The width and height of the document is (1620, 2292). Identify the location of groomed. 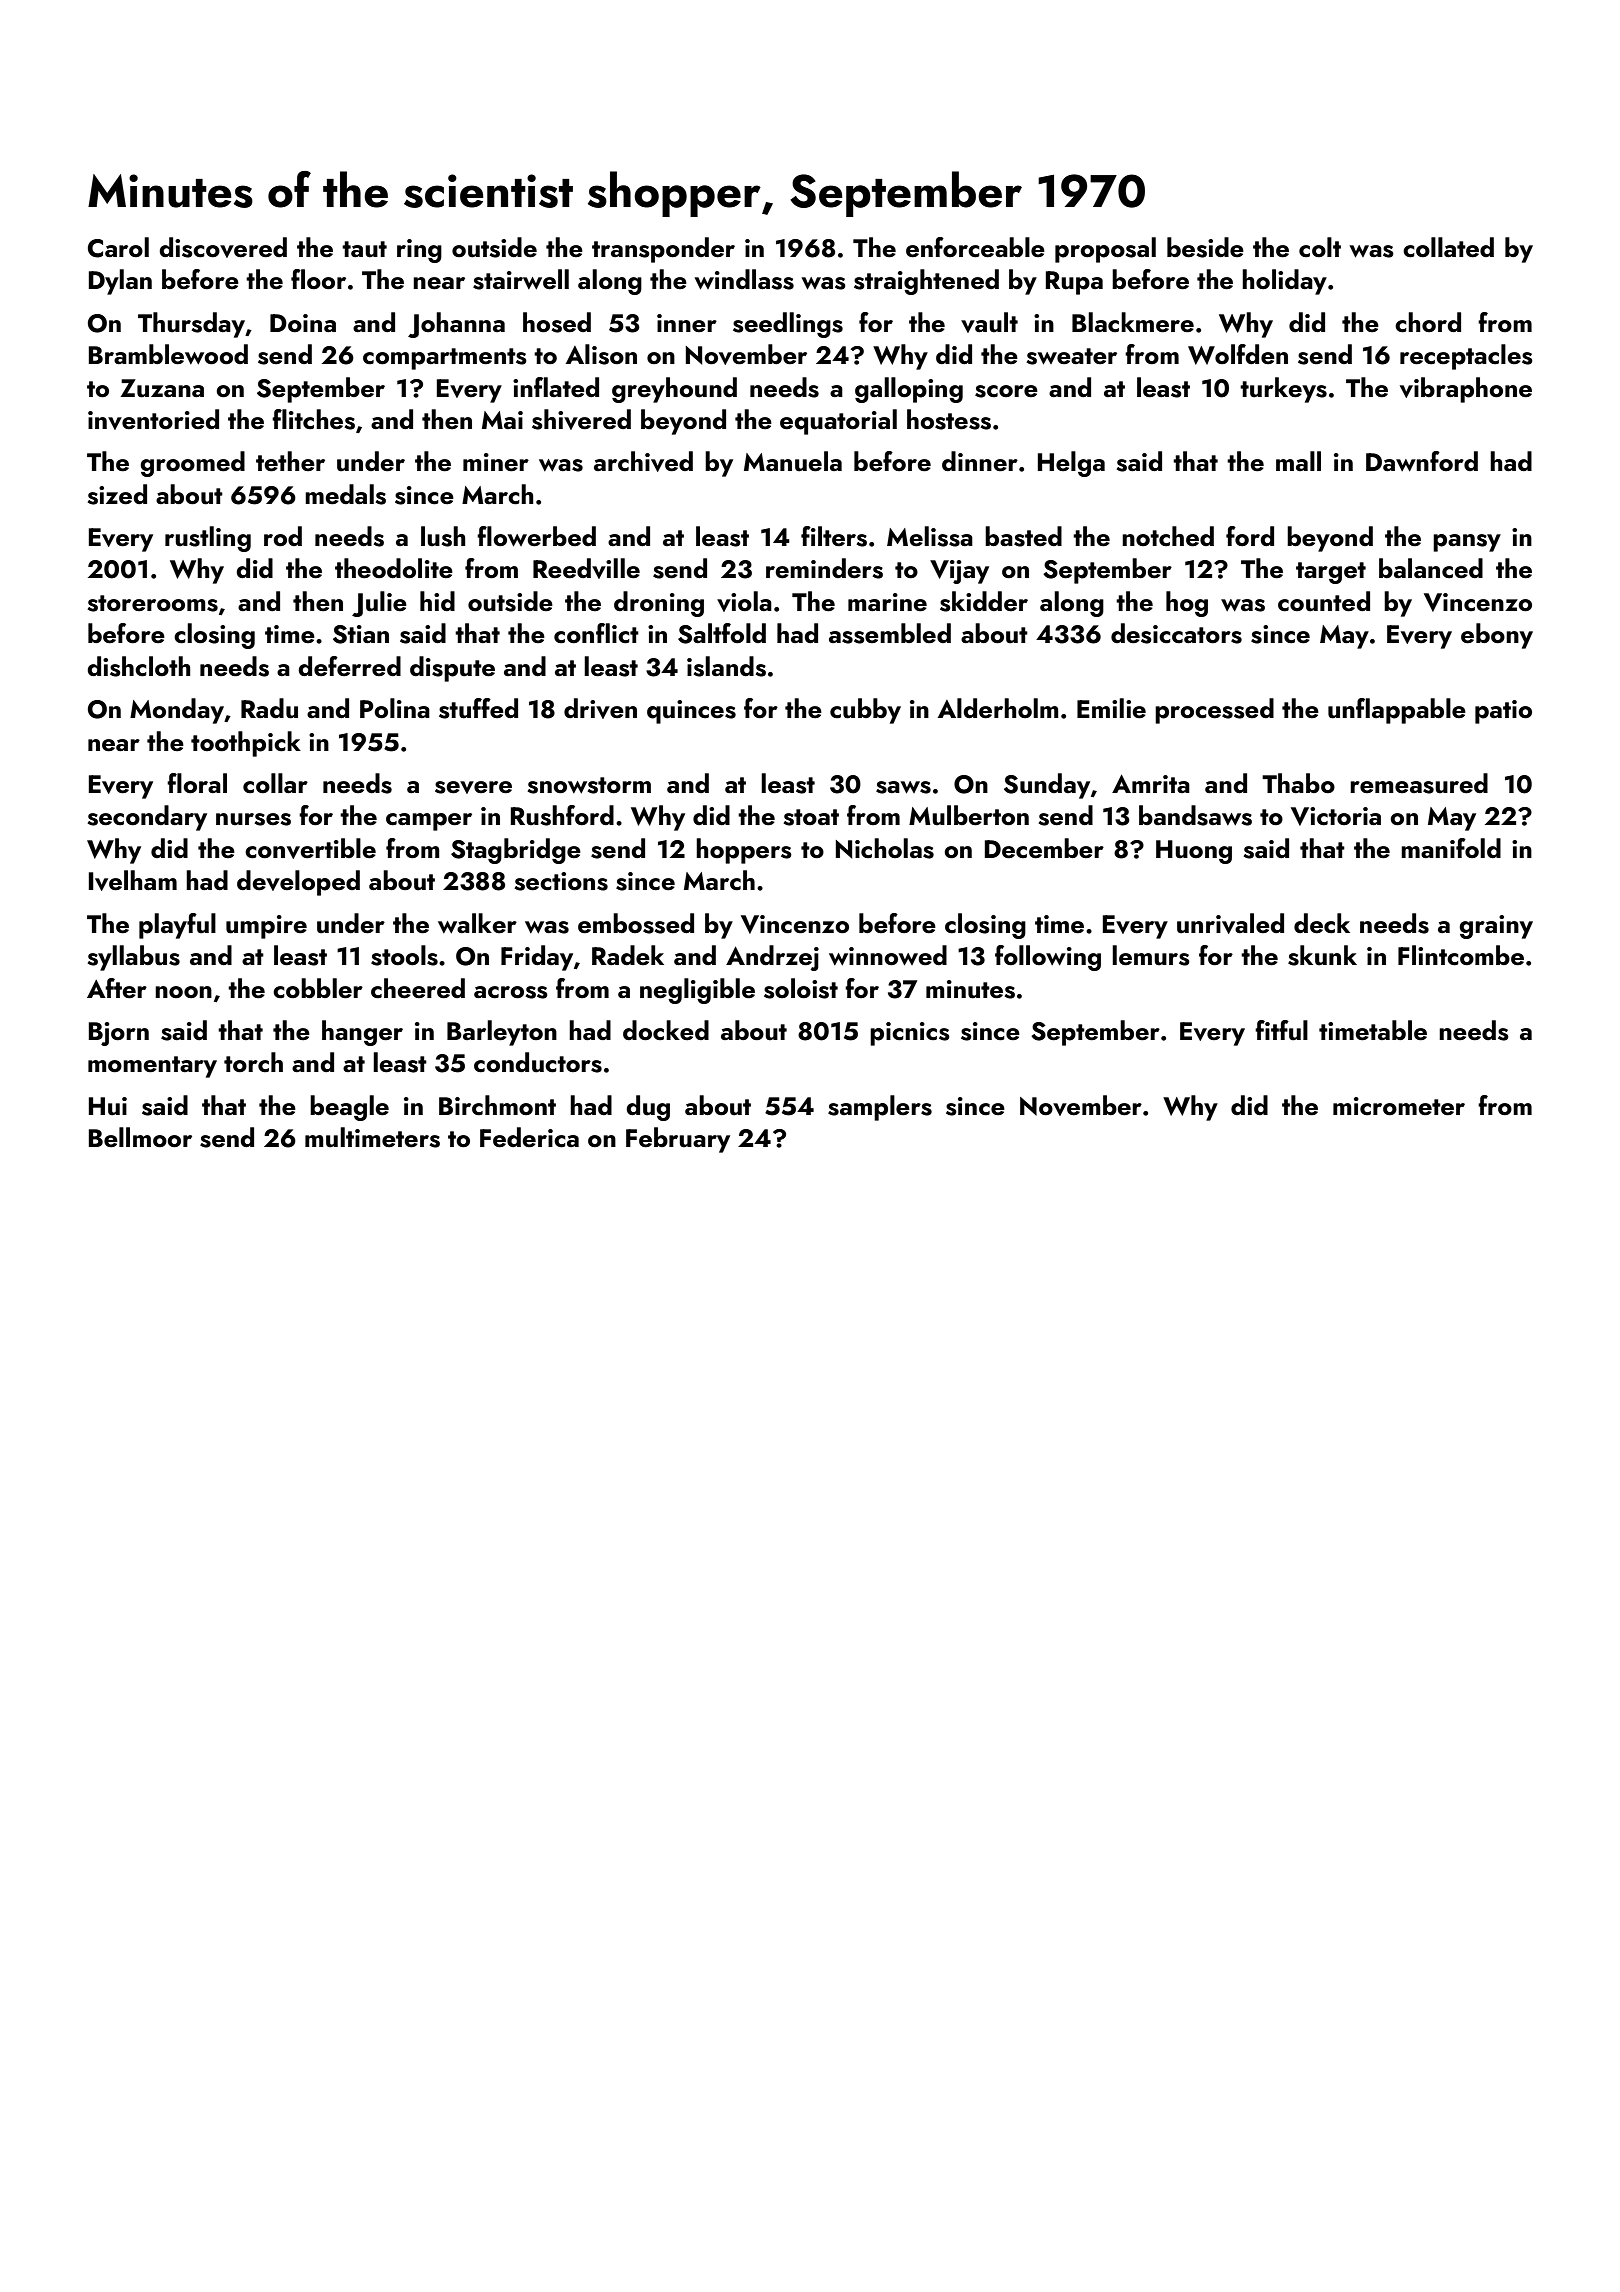
(192, 464).
